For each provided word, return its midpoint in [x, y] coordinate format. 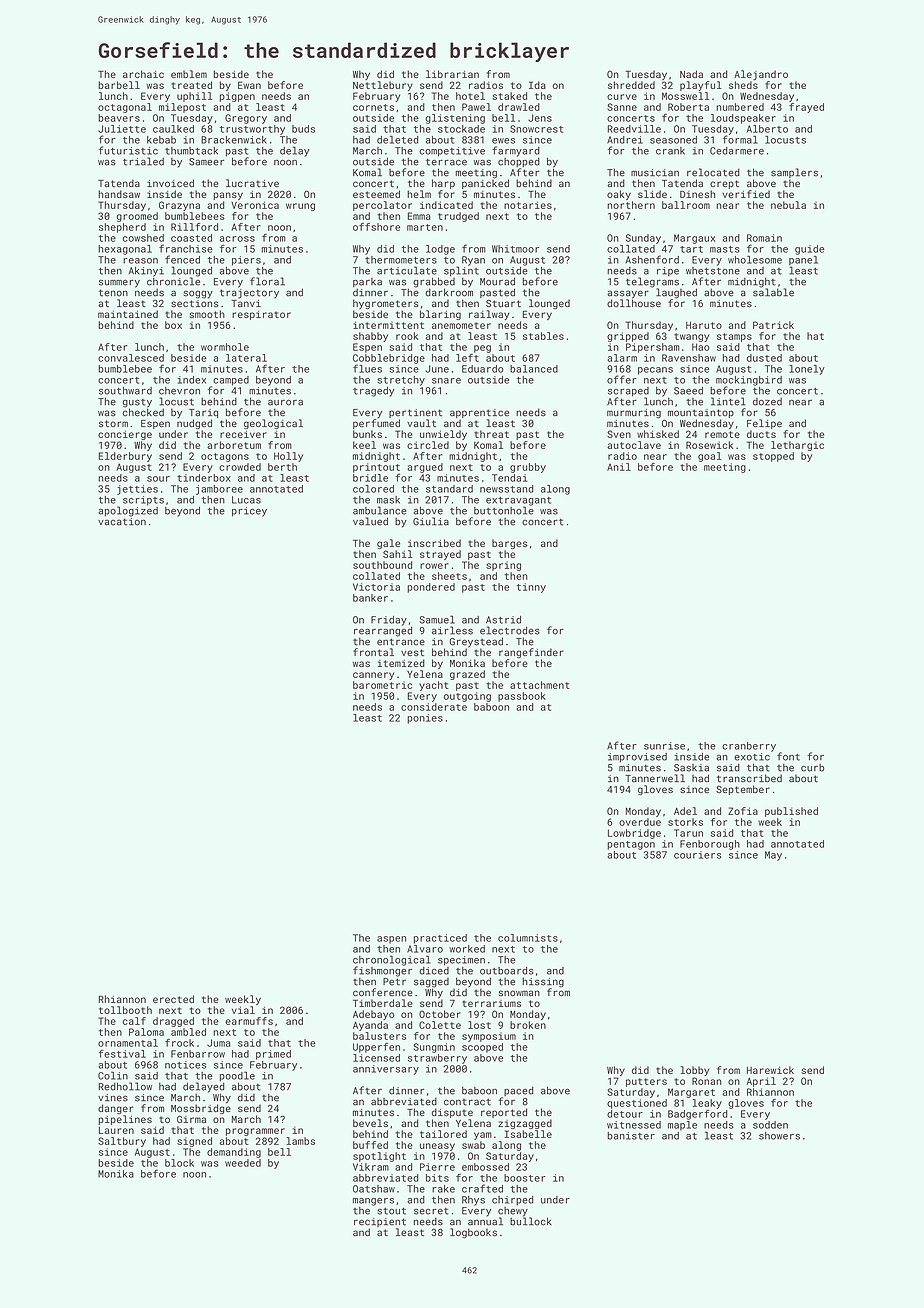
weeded [243, 1163]
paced [519, 1091]
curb [813, 768]
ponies [425, 719]
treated [191, 85]
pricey [249, 512]
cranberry [749, 747]
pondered [431, 588]
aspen [391, 940]
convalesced [131, 358]
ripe [668, 272]
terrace [446, 162]
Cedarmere [737, 151]
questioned [637, 1104]
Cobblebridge [389, 359]
